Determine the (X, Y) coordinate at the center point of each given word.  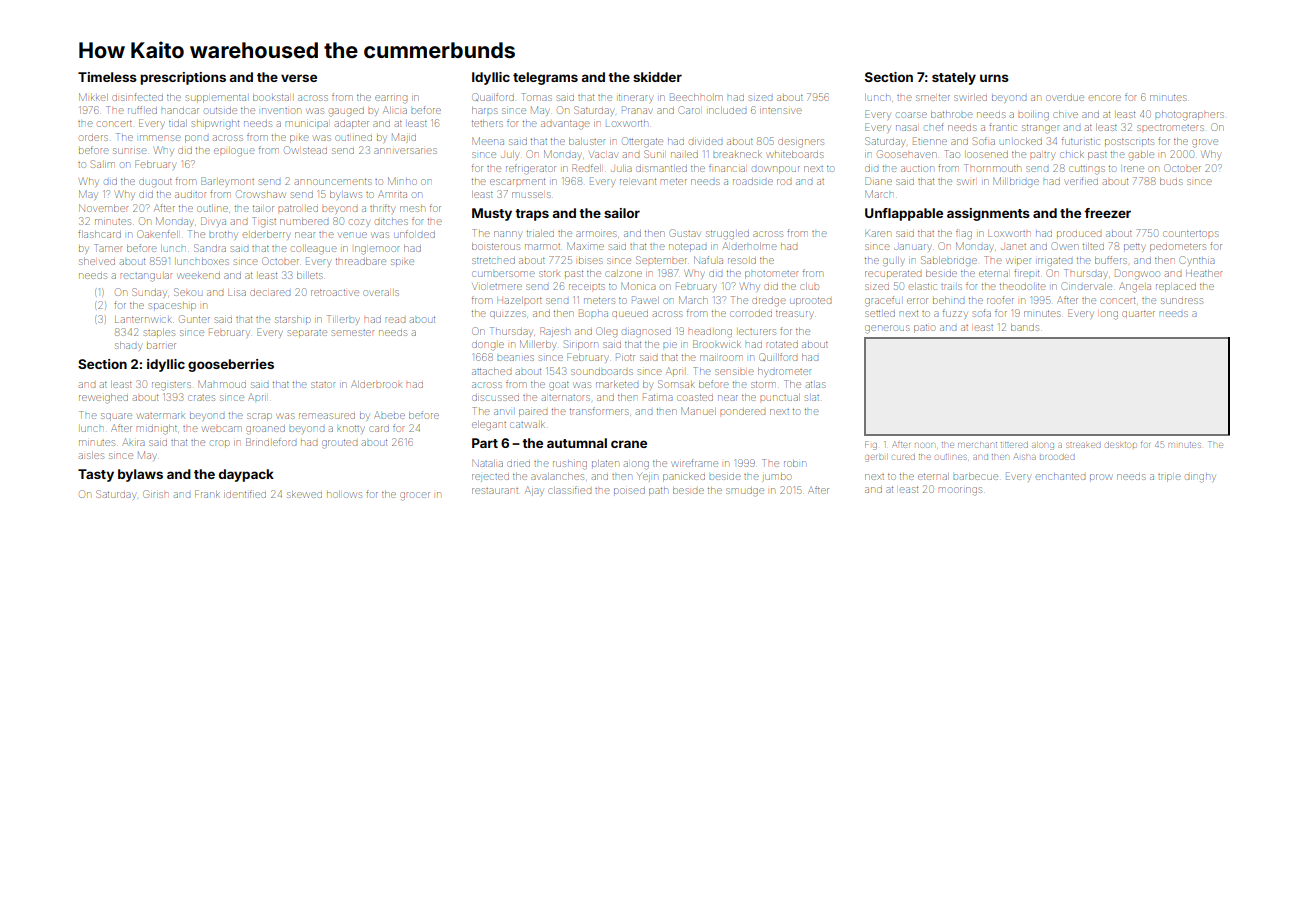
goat (559, 386)
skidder (657, 77)
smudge (745, 492)
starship (292, 319)
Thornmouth (992, 168)
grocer (415, 496)
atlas (815, 385)
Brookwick (717, 344)
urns (994, 78)
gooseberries (231, 365)
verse (299, 78)
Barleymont (227, 182)
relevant (638, 182)
